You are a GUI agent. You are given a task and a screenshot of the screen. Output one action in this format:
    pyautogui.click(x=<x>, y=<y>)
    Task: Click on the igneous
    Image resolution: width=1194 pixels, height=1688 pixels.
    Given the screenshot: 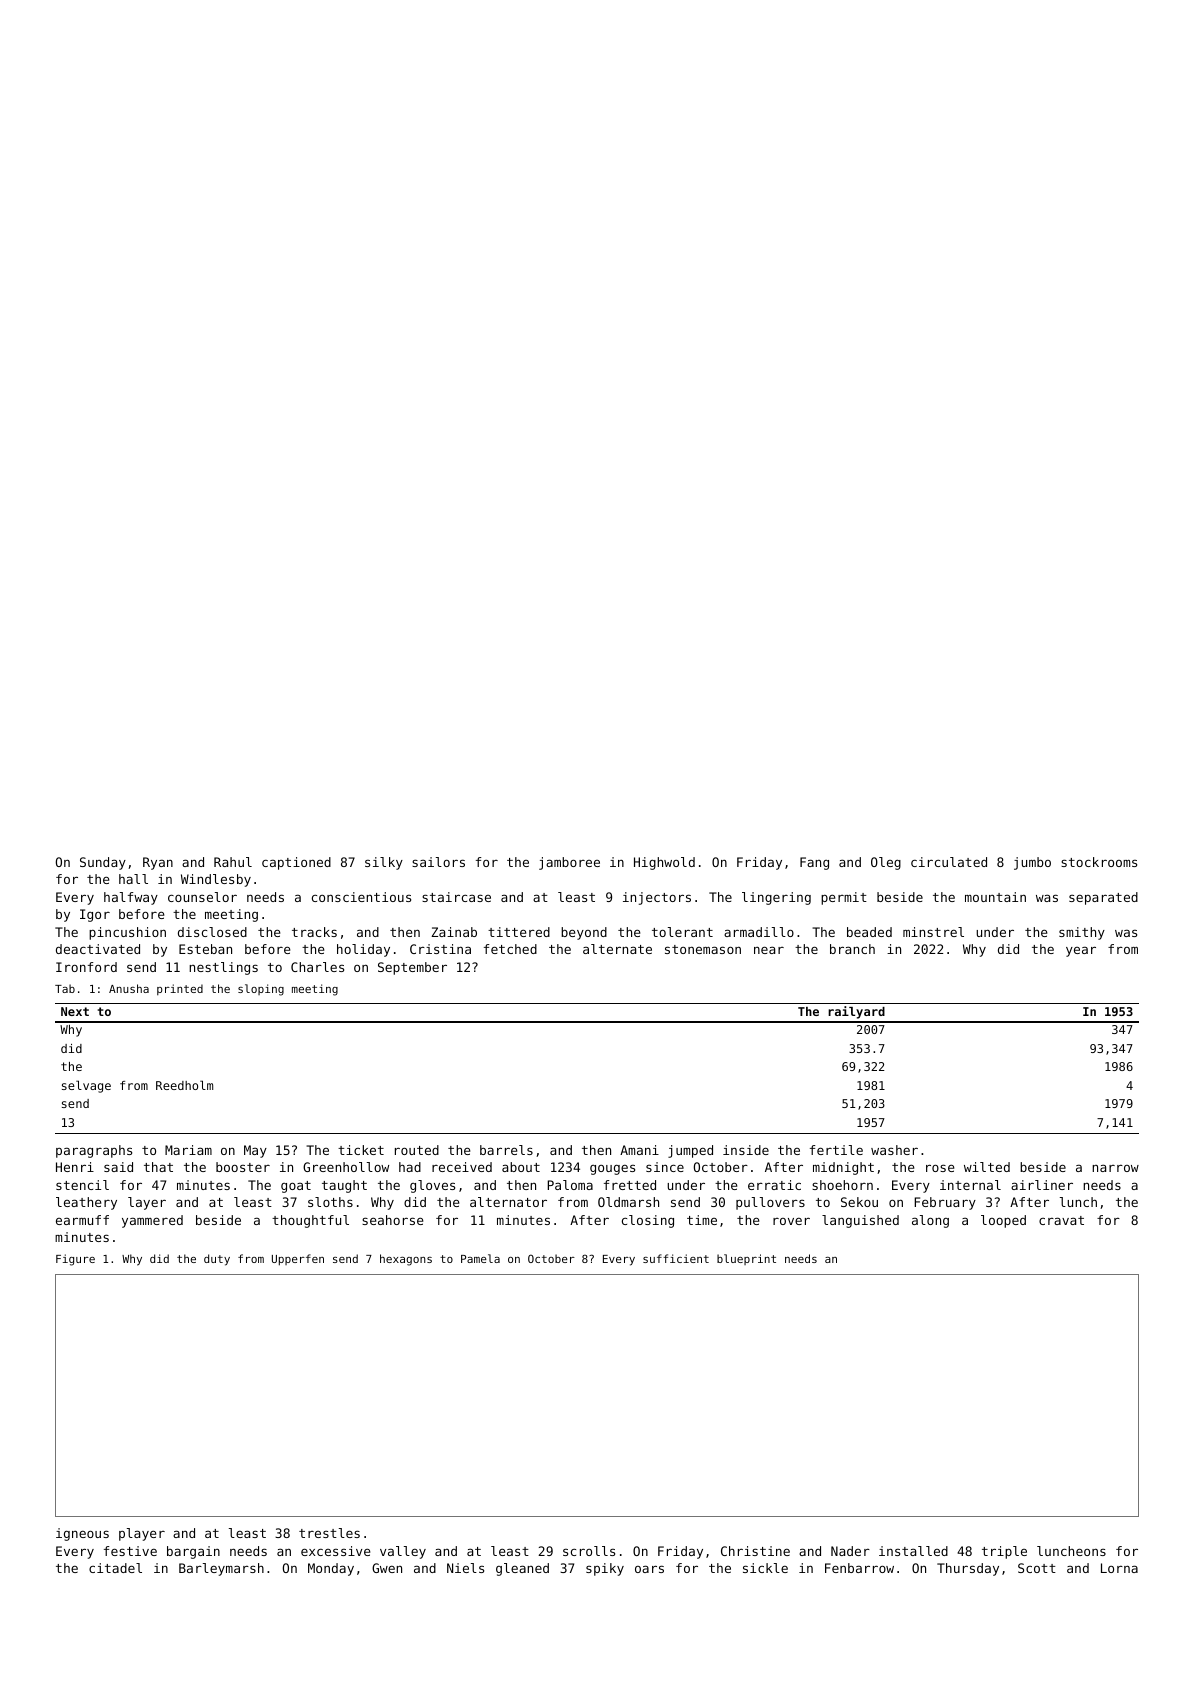 What is the action you would take?
    pyautogui.click(x=82, y=1534)
